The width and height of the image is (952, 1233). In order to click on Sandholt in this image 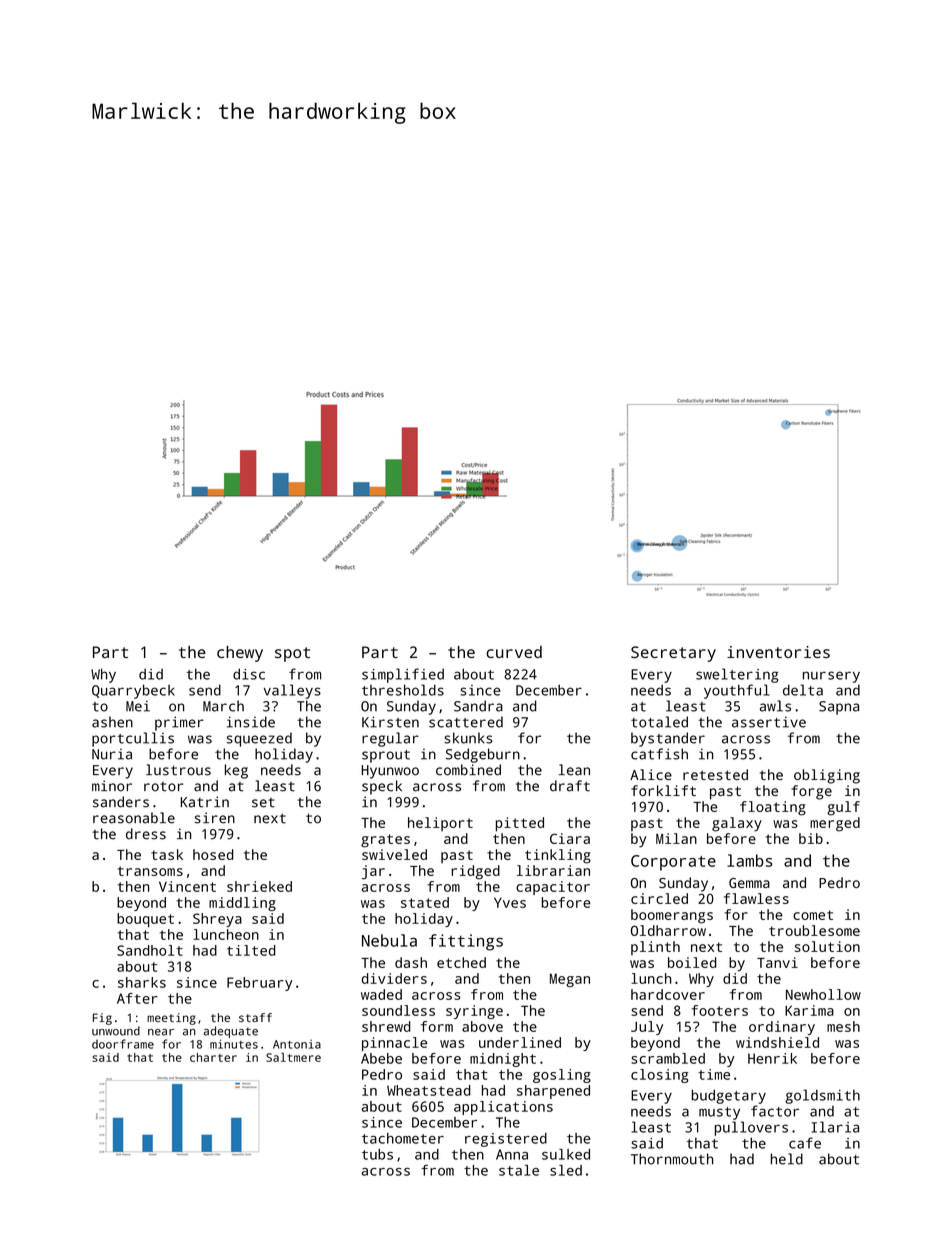, I will do `click(150, 950)`.
